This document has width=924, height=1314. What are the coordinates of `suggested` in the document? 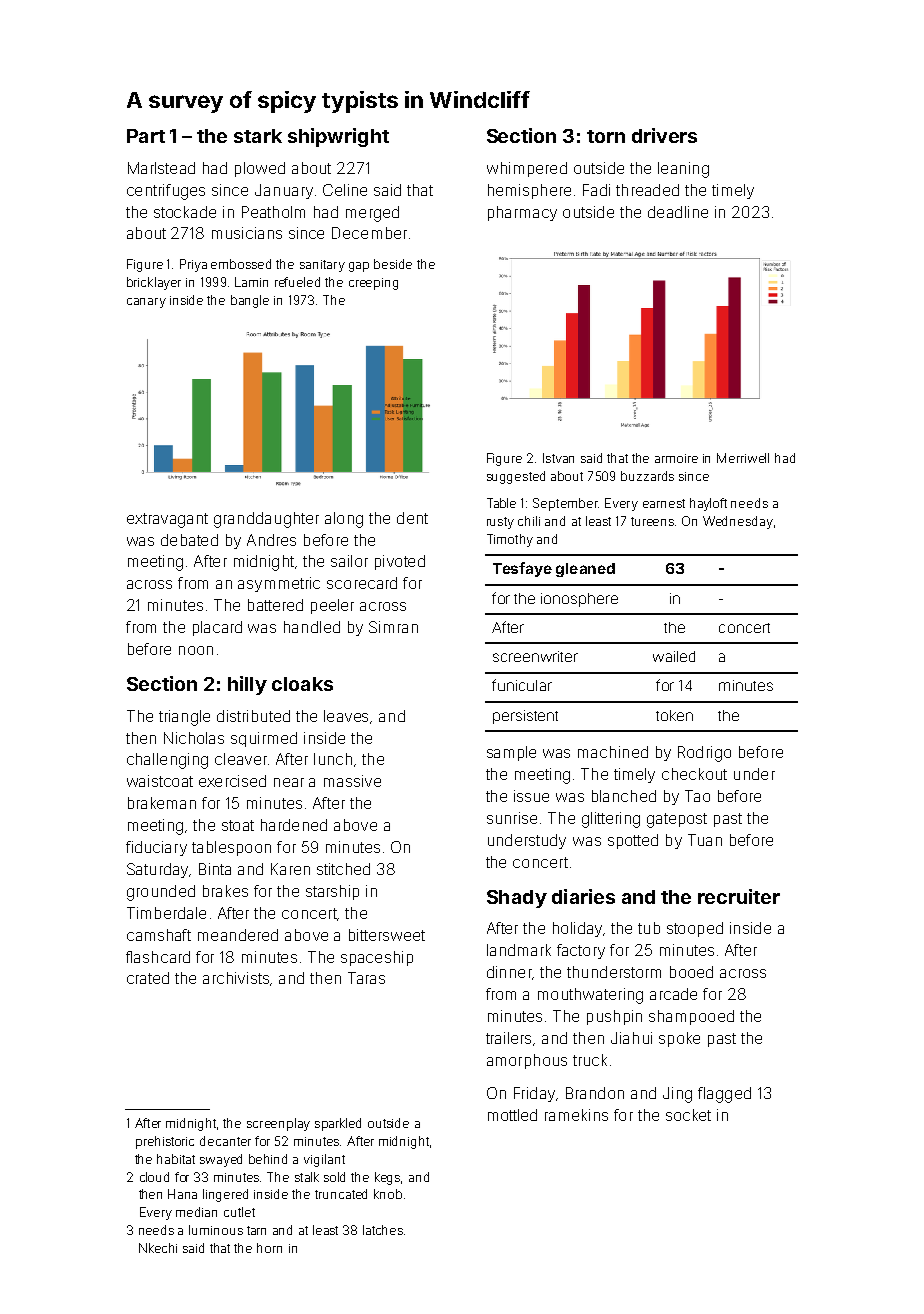 It's located at (516, 477).
